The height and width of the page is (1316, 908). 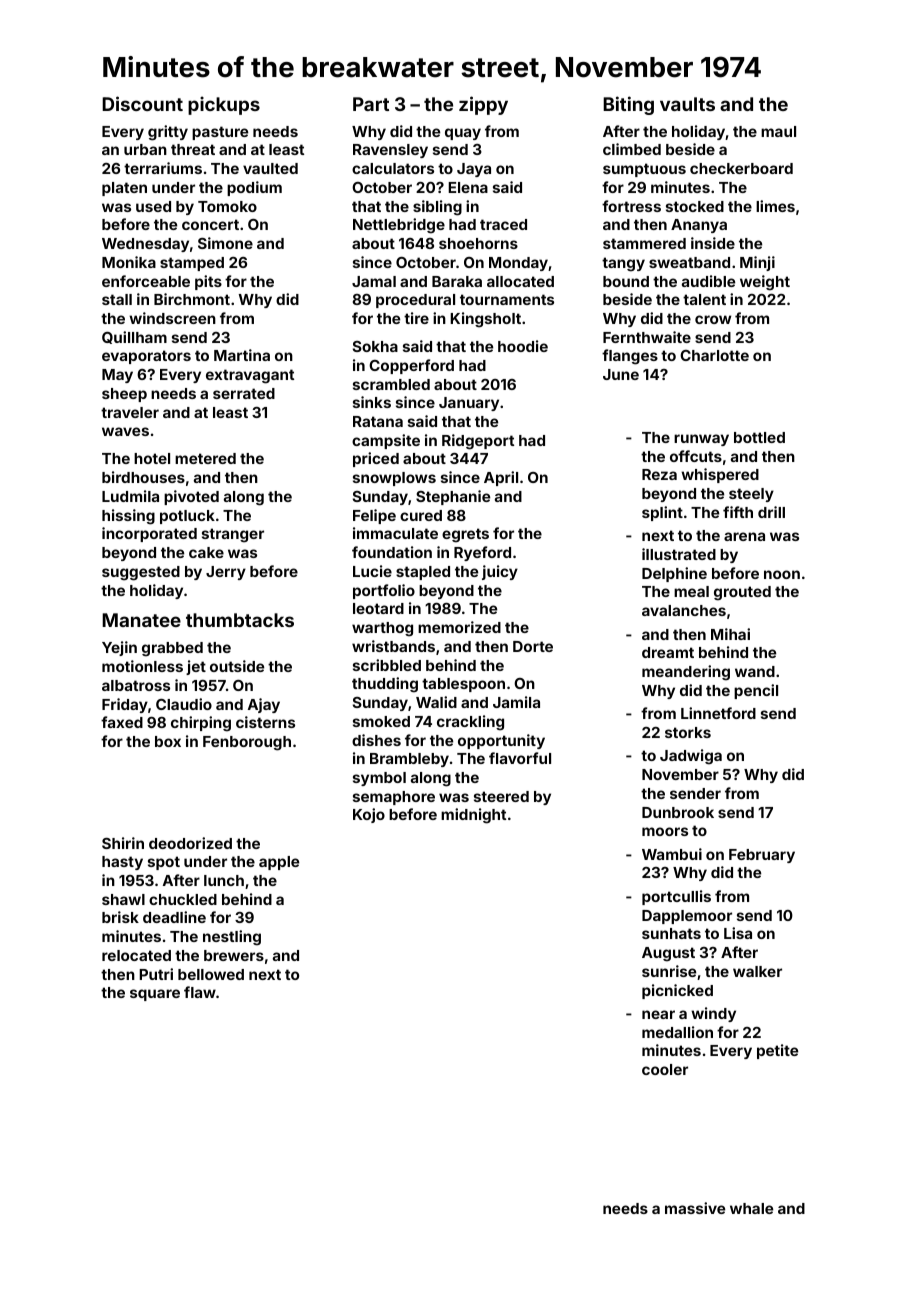 I want to click on pencil, so click(x=756, y=691).
